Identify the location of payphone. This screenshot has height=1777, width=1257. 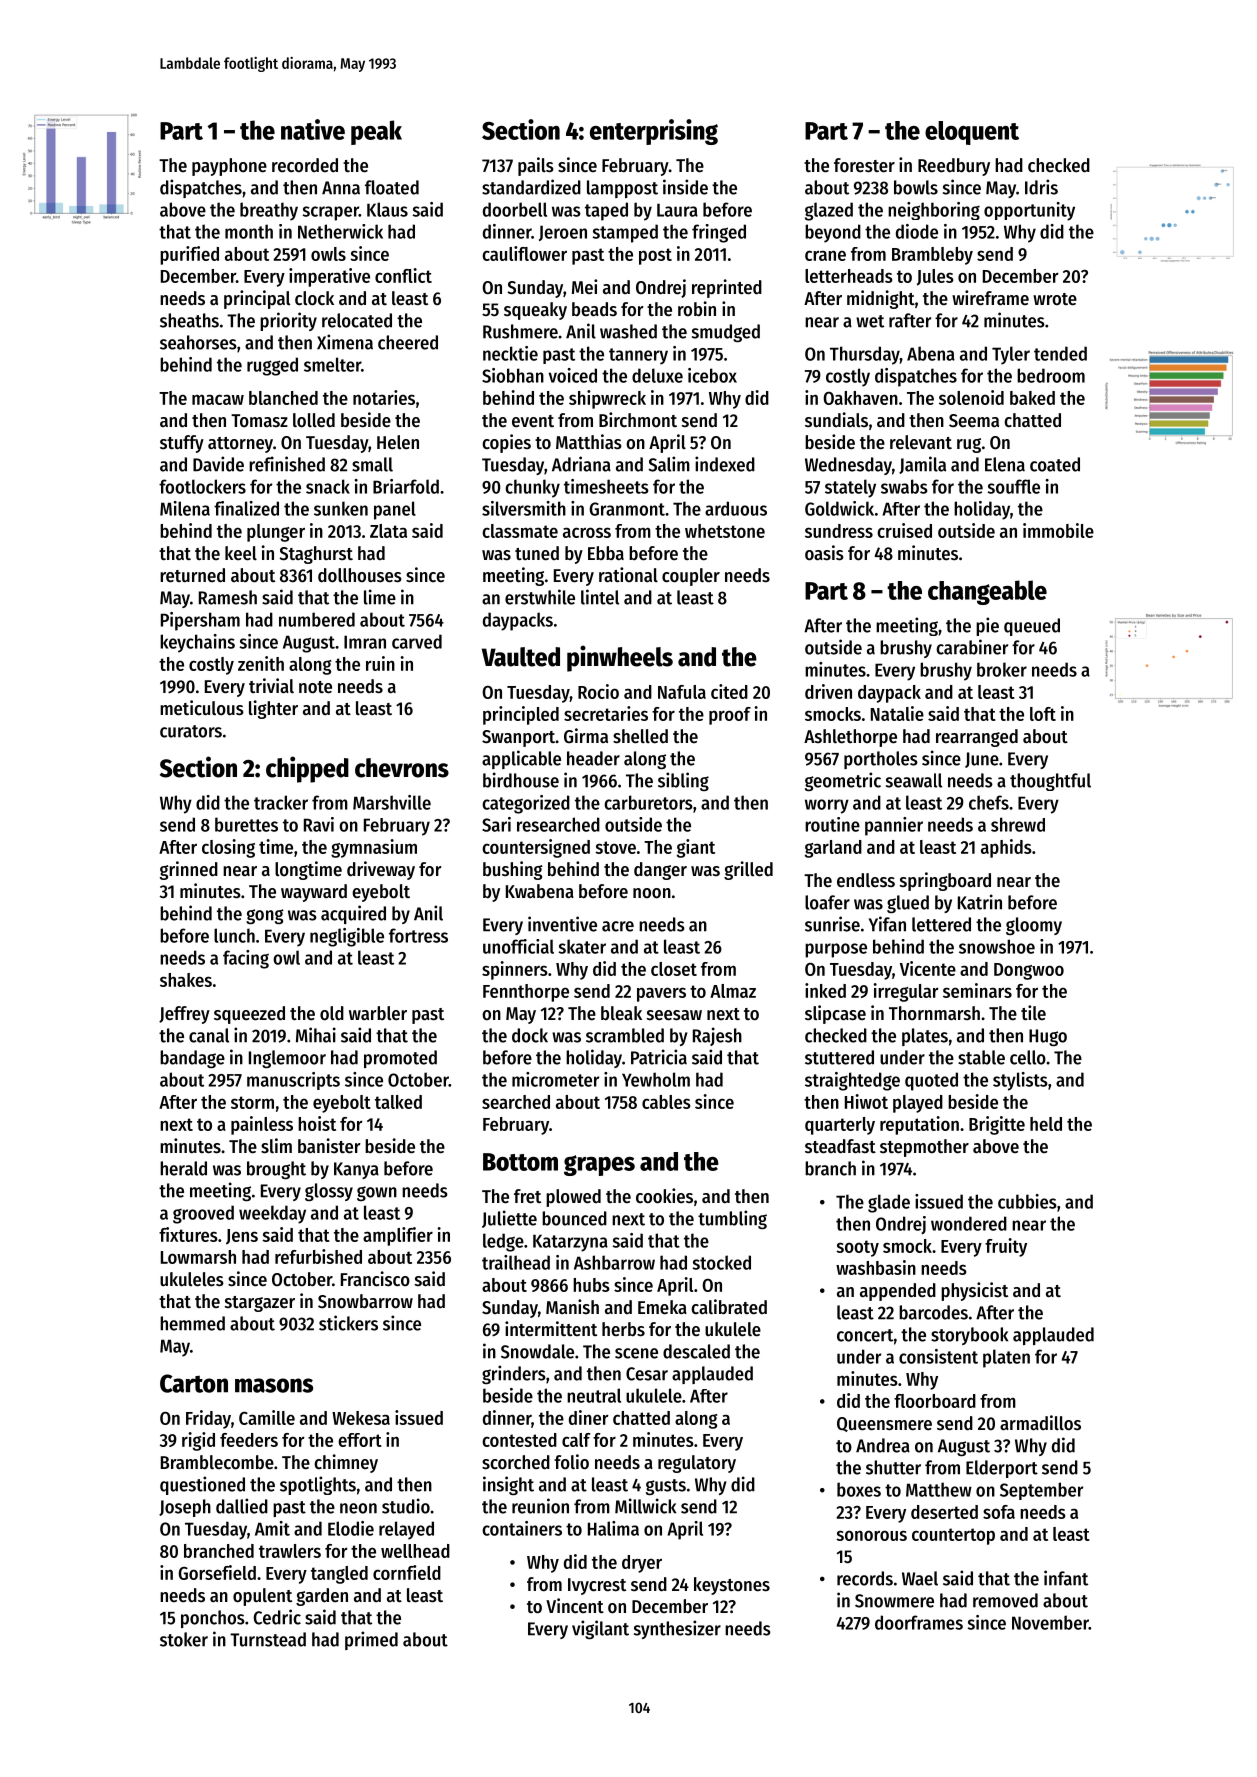
(229, 167).
